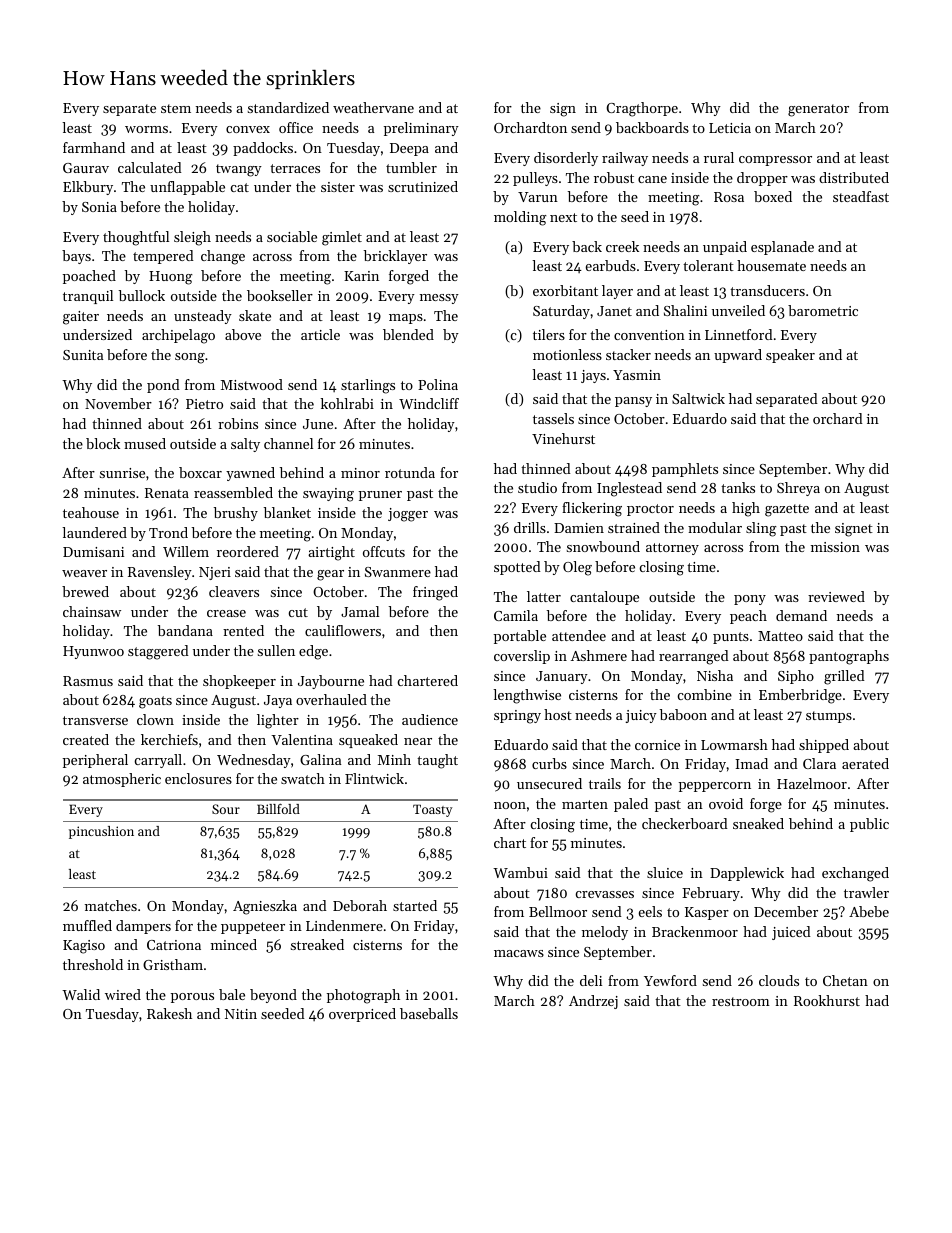 This page has height=1233, width=952. Describe the element at coordinates (611, 265) in the page. I see `earbuds` at that location.
